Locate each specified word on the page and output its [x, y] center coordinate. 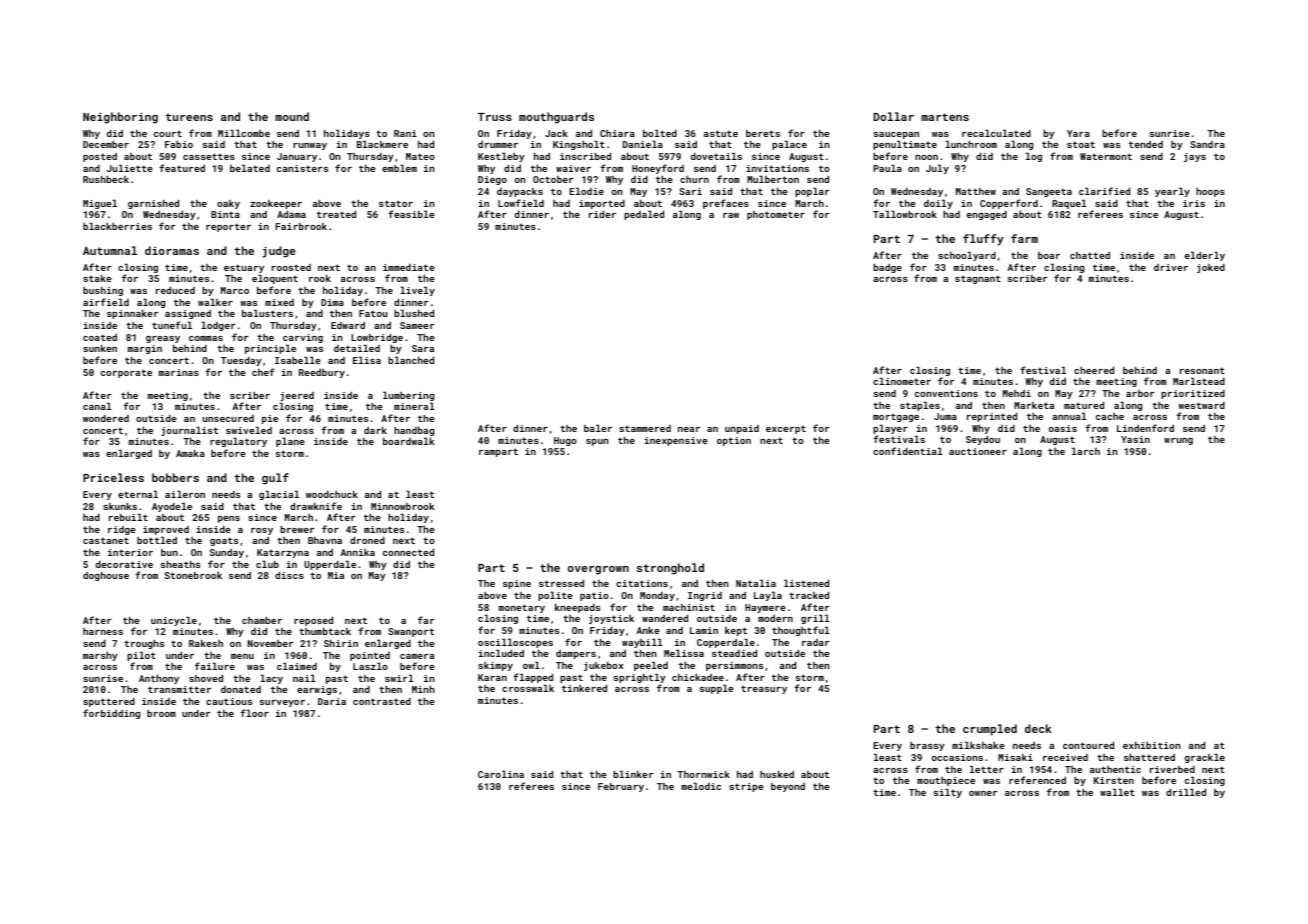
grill [815, 619]
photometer [776, 215]
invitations [777, 168]
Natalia [756, 583]
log [1034, 157]
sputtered [109, 702]
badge [887, 268]
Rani [405, 133]
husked [777, 774]
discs [289, 575]
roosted [291, 267]
